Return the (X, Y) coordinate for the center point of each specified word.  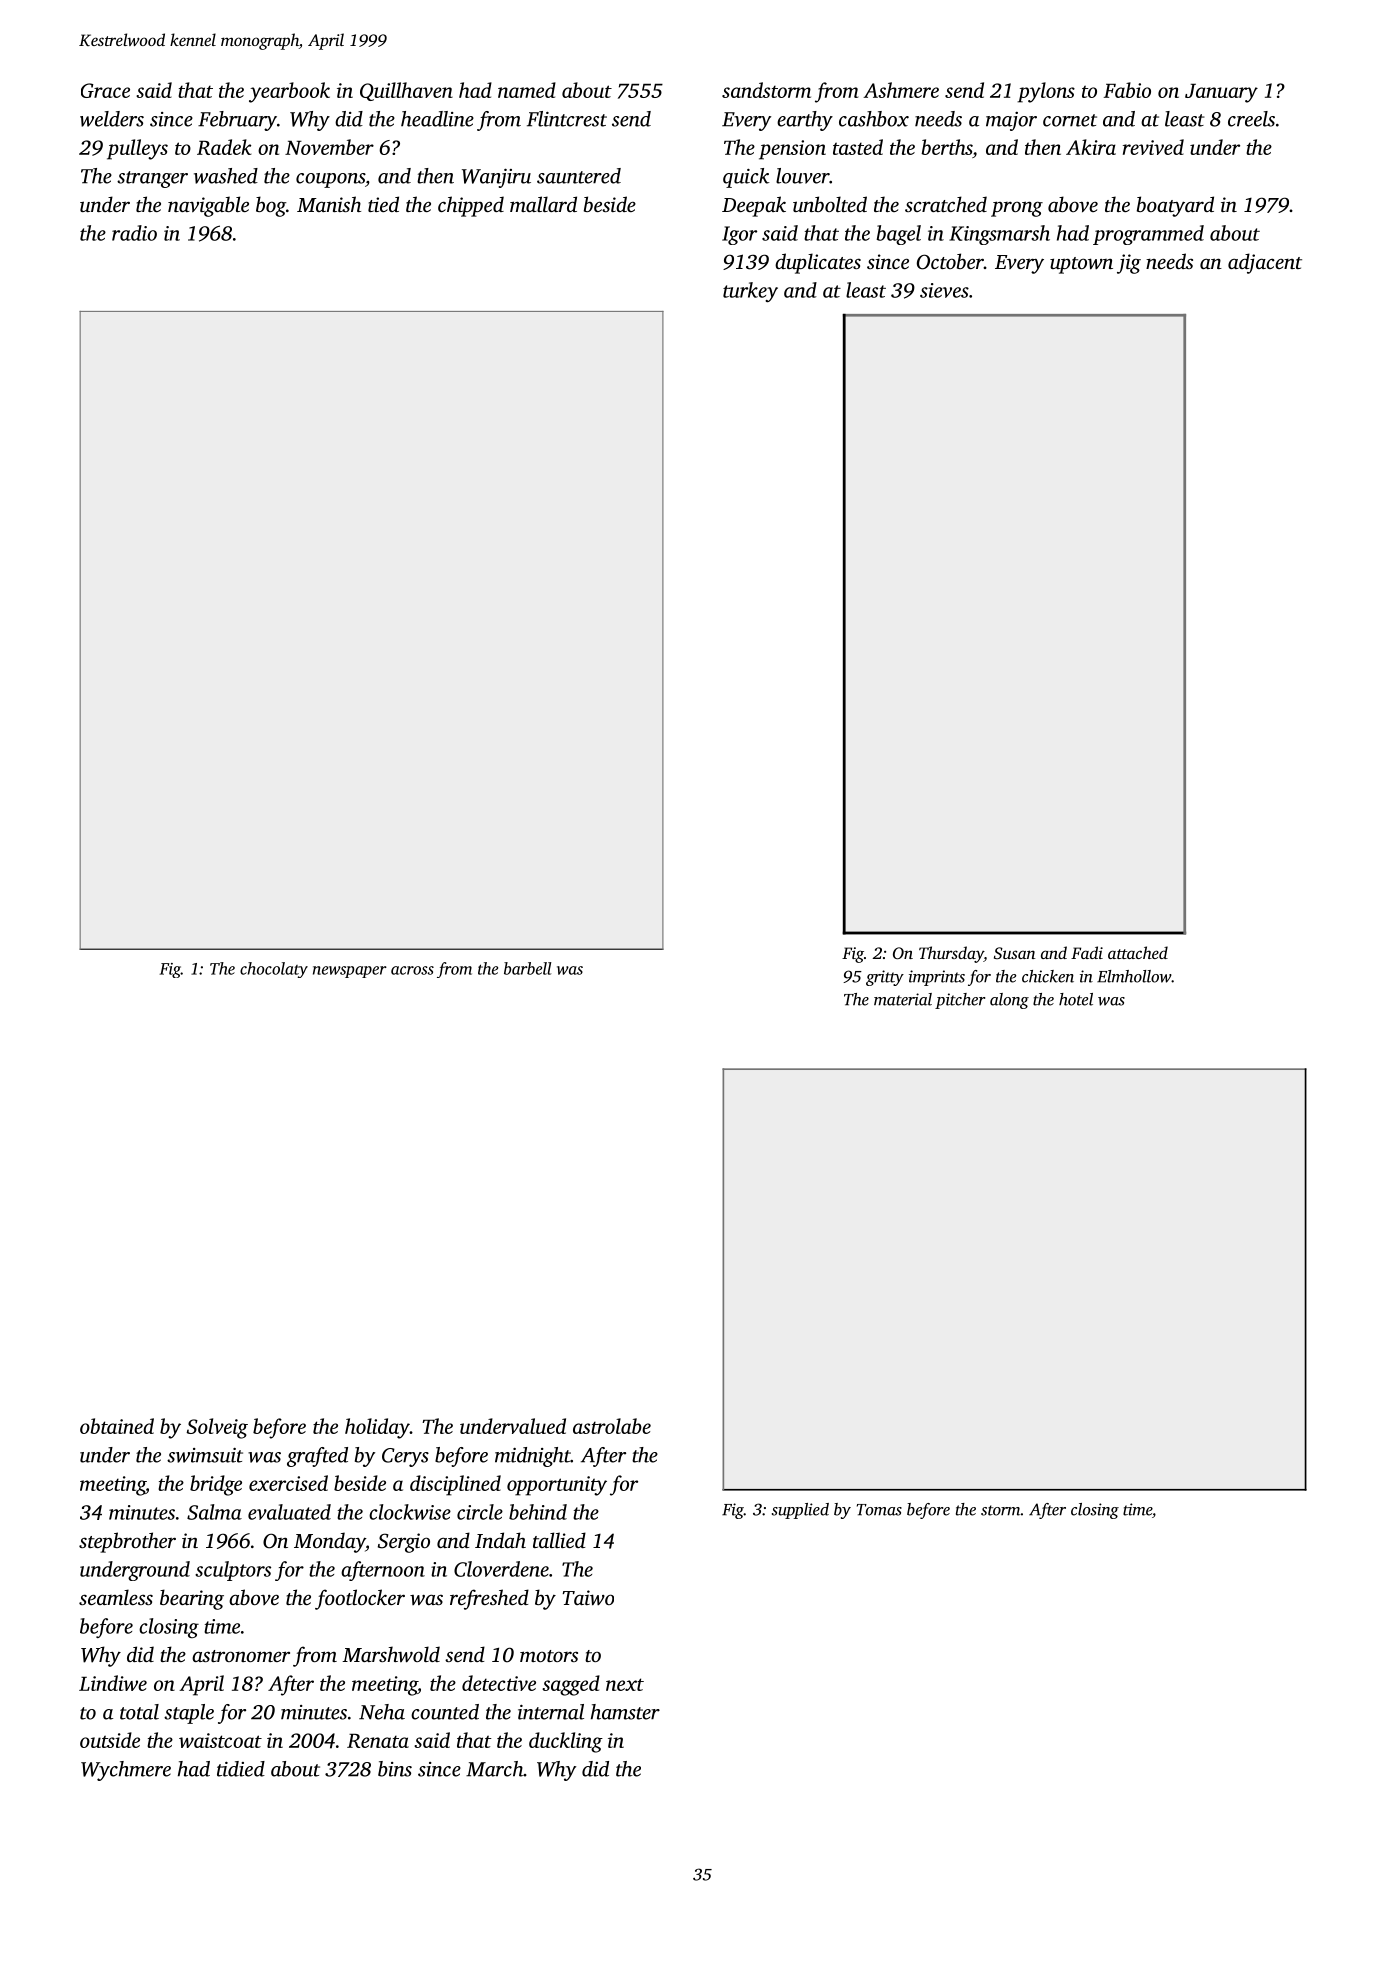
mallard (543, 204)
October (950, 261)
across (412, 970)
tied (383, 204)
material (903, 999)
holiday (377, 1428)
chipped (471, 206)
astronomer (241, 1656)
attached (1138, 952)
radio (134, 233)
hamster (625, 1712)
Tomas (879, 1510)
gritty (885, 978)
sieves (944, 290)
